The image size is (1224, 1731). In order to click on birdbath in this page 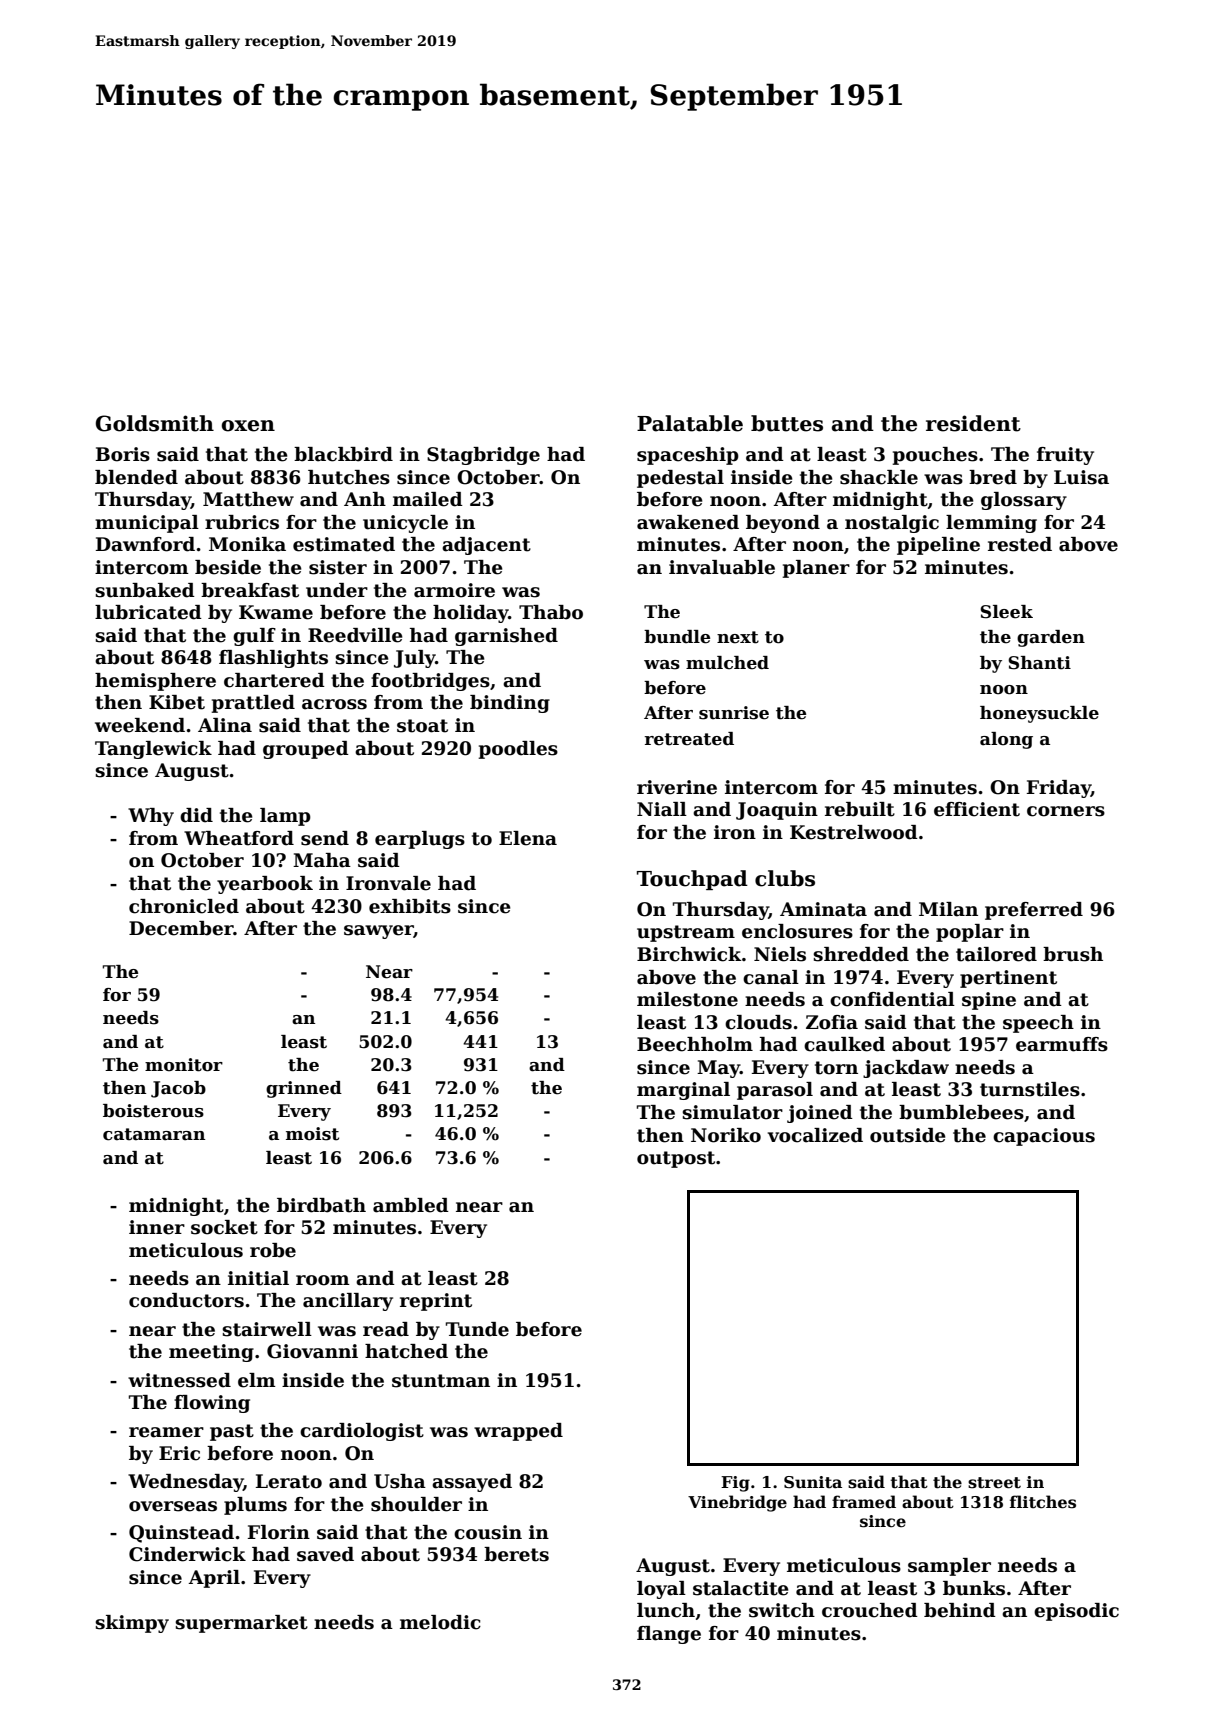, I will do `click(321, 1205)`.
